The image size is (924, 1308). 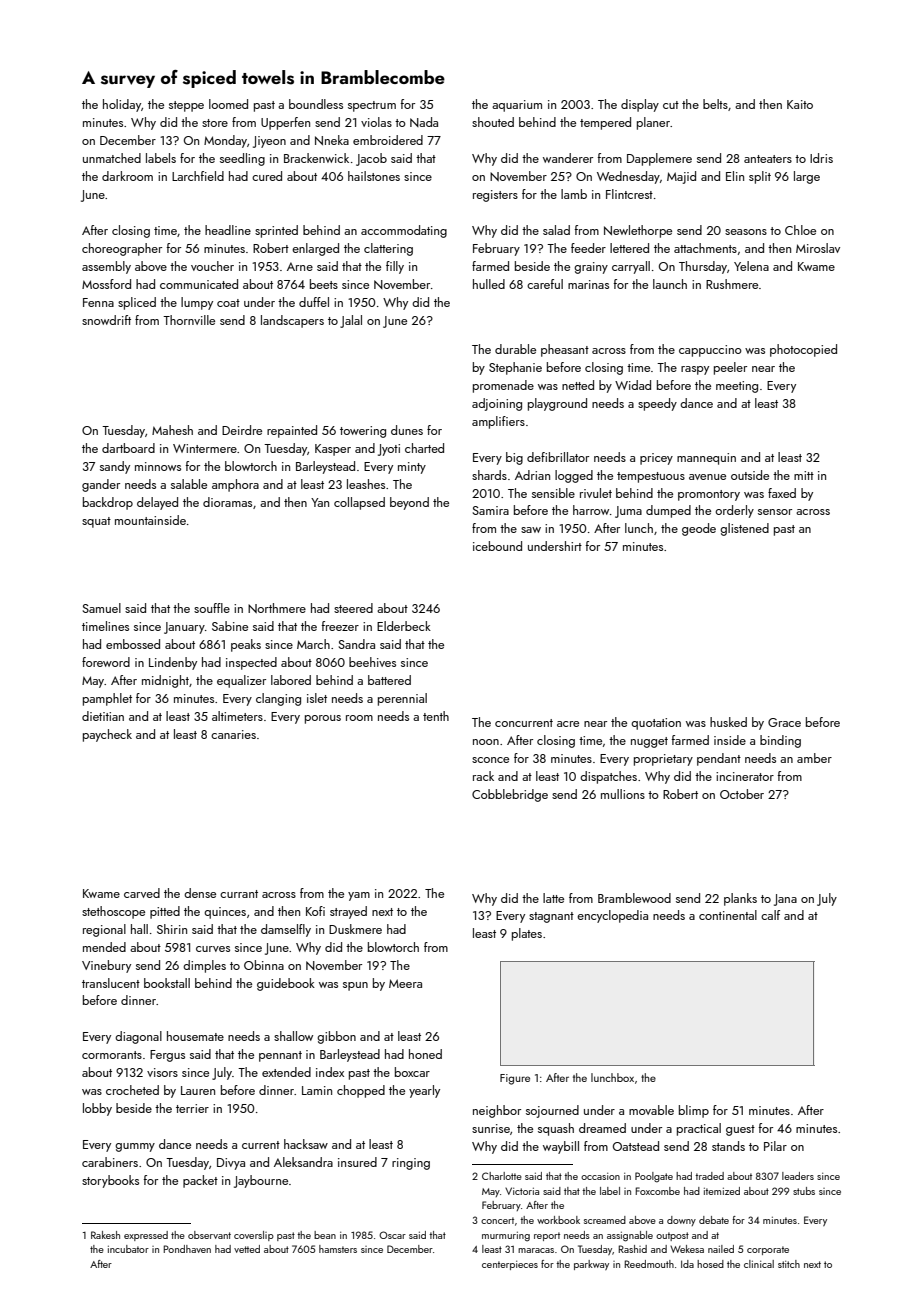 What do you see at coordinates (719, 759) in the screenshot?
I see `pendant` at bounding box center [719, 759].
